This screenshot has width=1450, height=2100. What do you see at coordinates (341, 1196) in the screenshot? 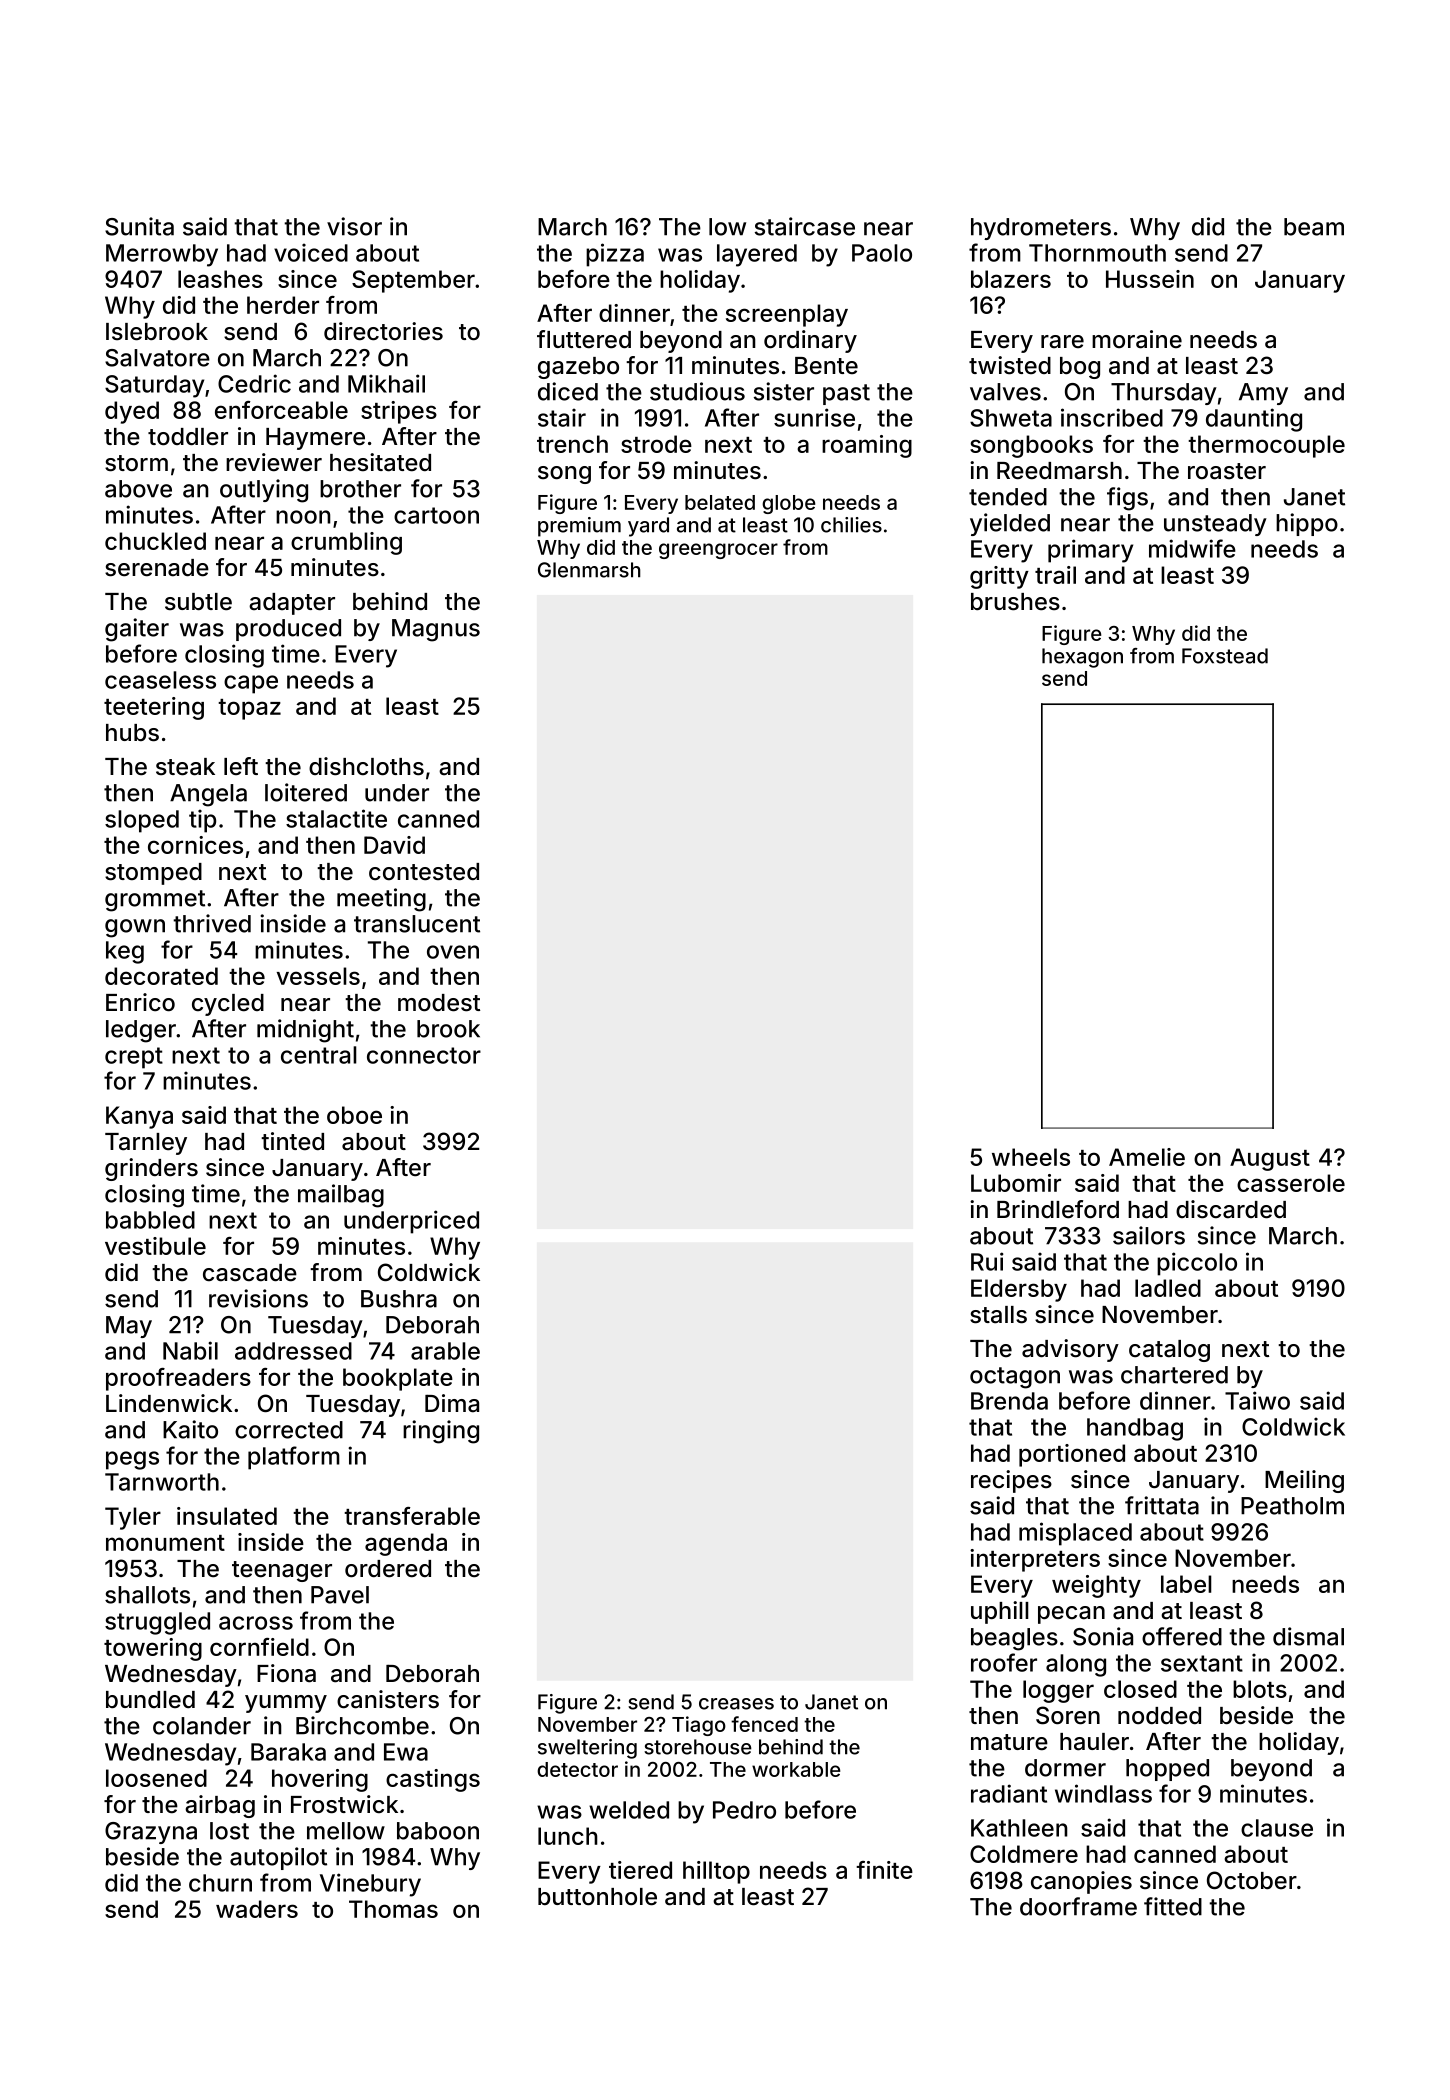
I see `mailbag` at bounding box center [341, 1196].
